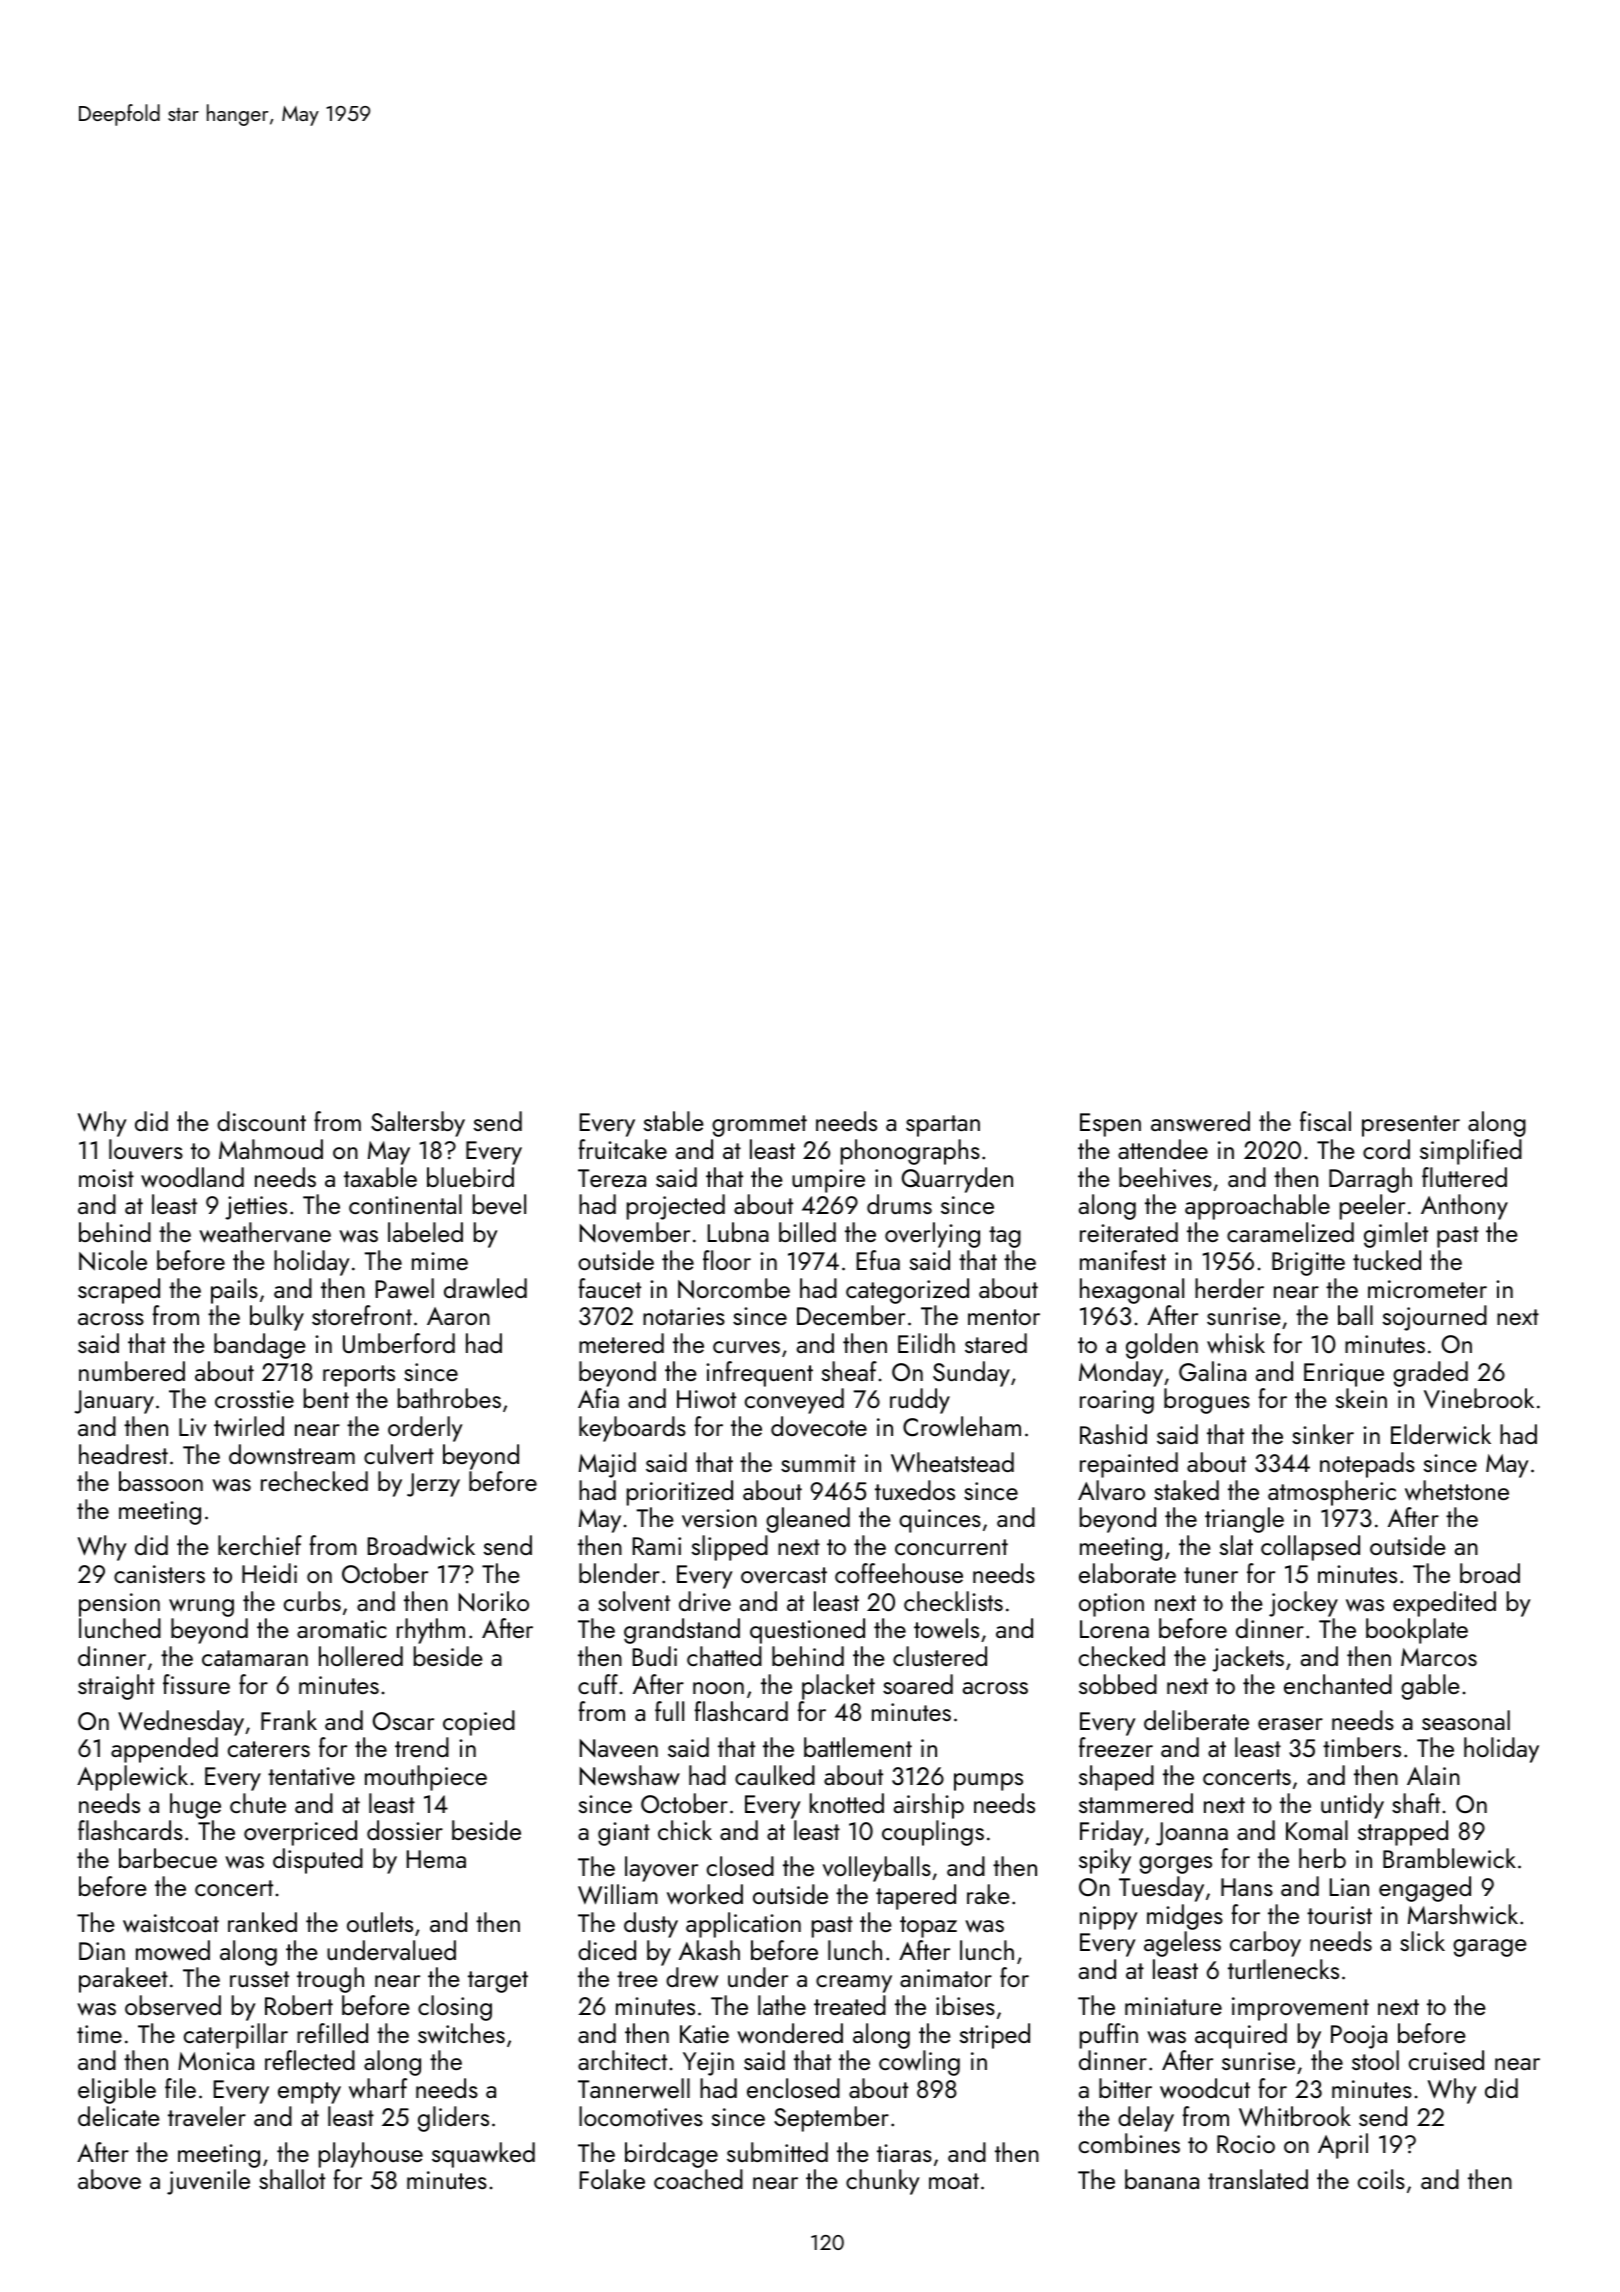 Image resolution: width=1620 pixels, height=2292 pixels. I want to click on December, so click(851, 1315).
